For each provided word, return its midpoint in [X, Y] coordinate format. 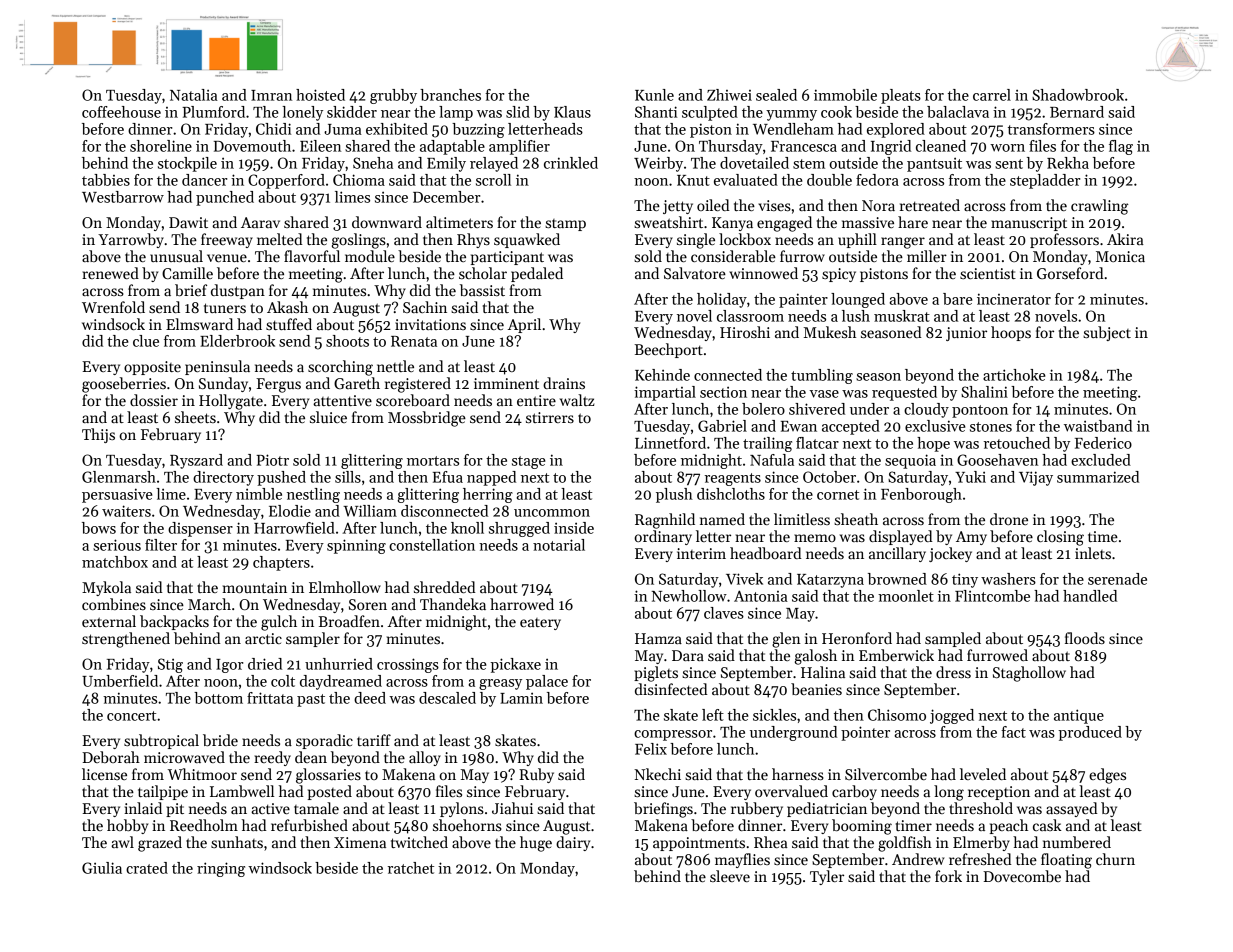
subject [1107, 333]
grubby [393, 96]
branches [450, 95]
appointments [699, 844]
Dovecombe [1022, 876]
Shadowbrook [1078, 95]
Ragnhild [665, 521]
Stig [170, 665]
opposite [152, 368]
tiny [965, 580]
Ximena [360, 842]
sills [348, 477]
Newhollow [689, 596]
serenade [1117, 579]
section [723, 392]
